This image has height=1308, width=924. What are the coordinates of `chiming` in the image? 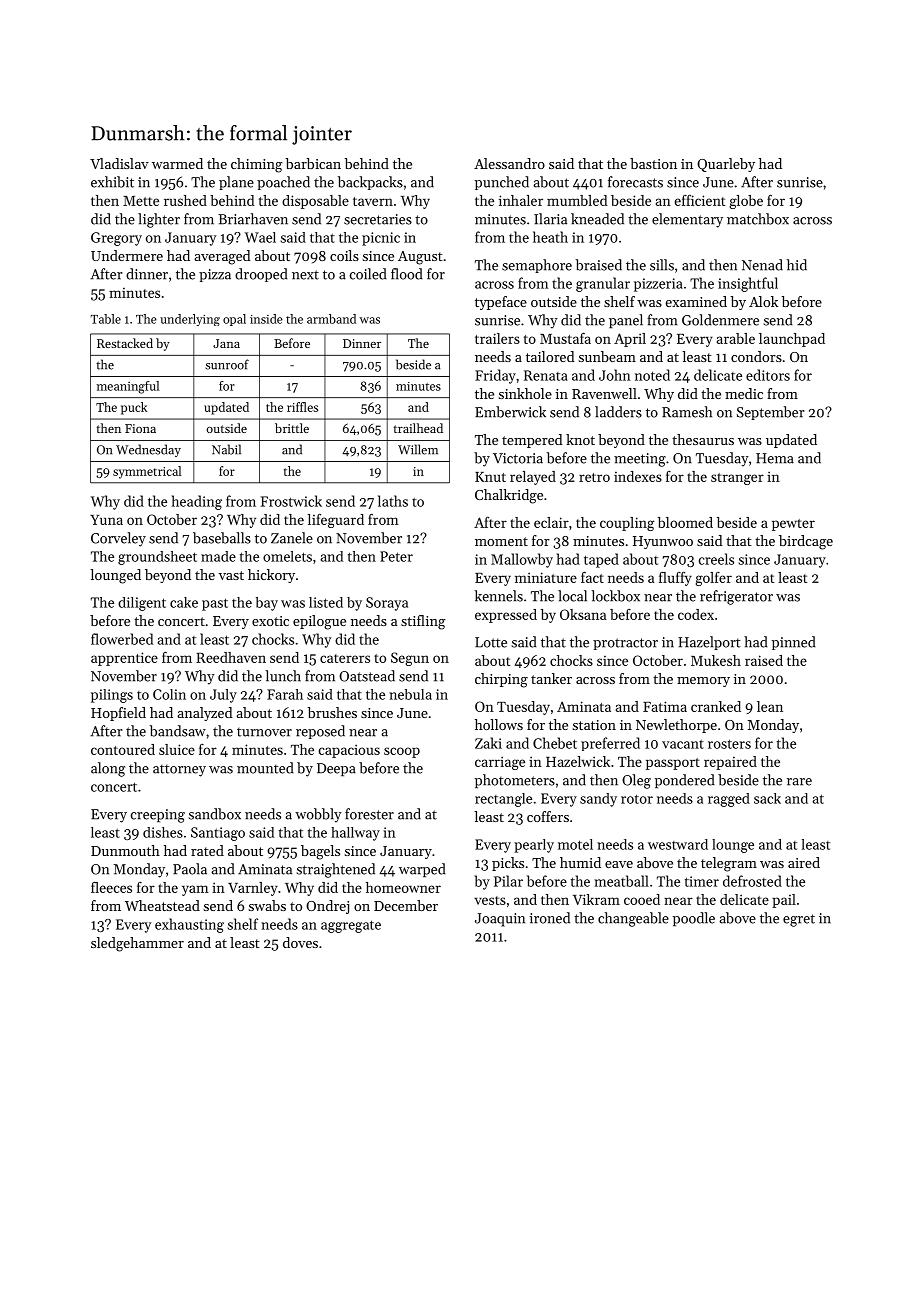 It's located at (256, 165).
